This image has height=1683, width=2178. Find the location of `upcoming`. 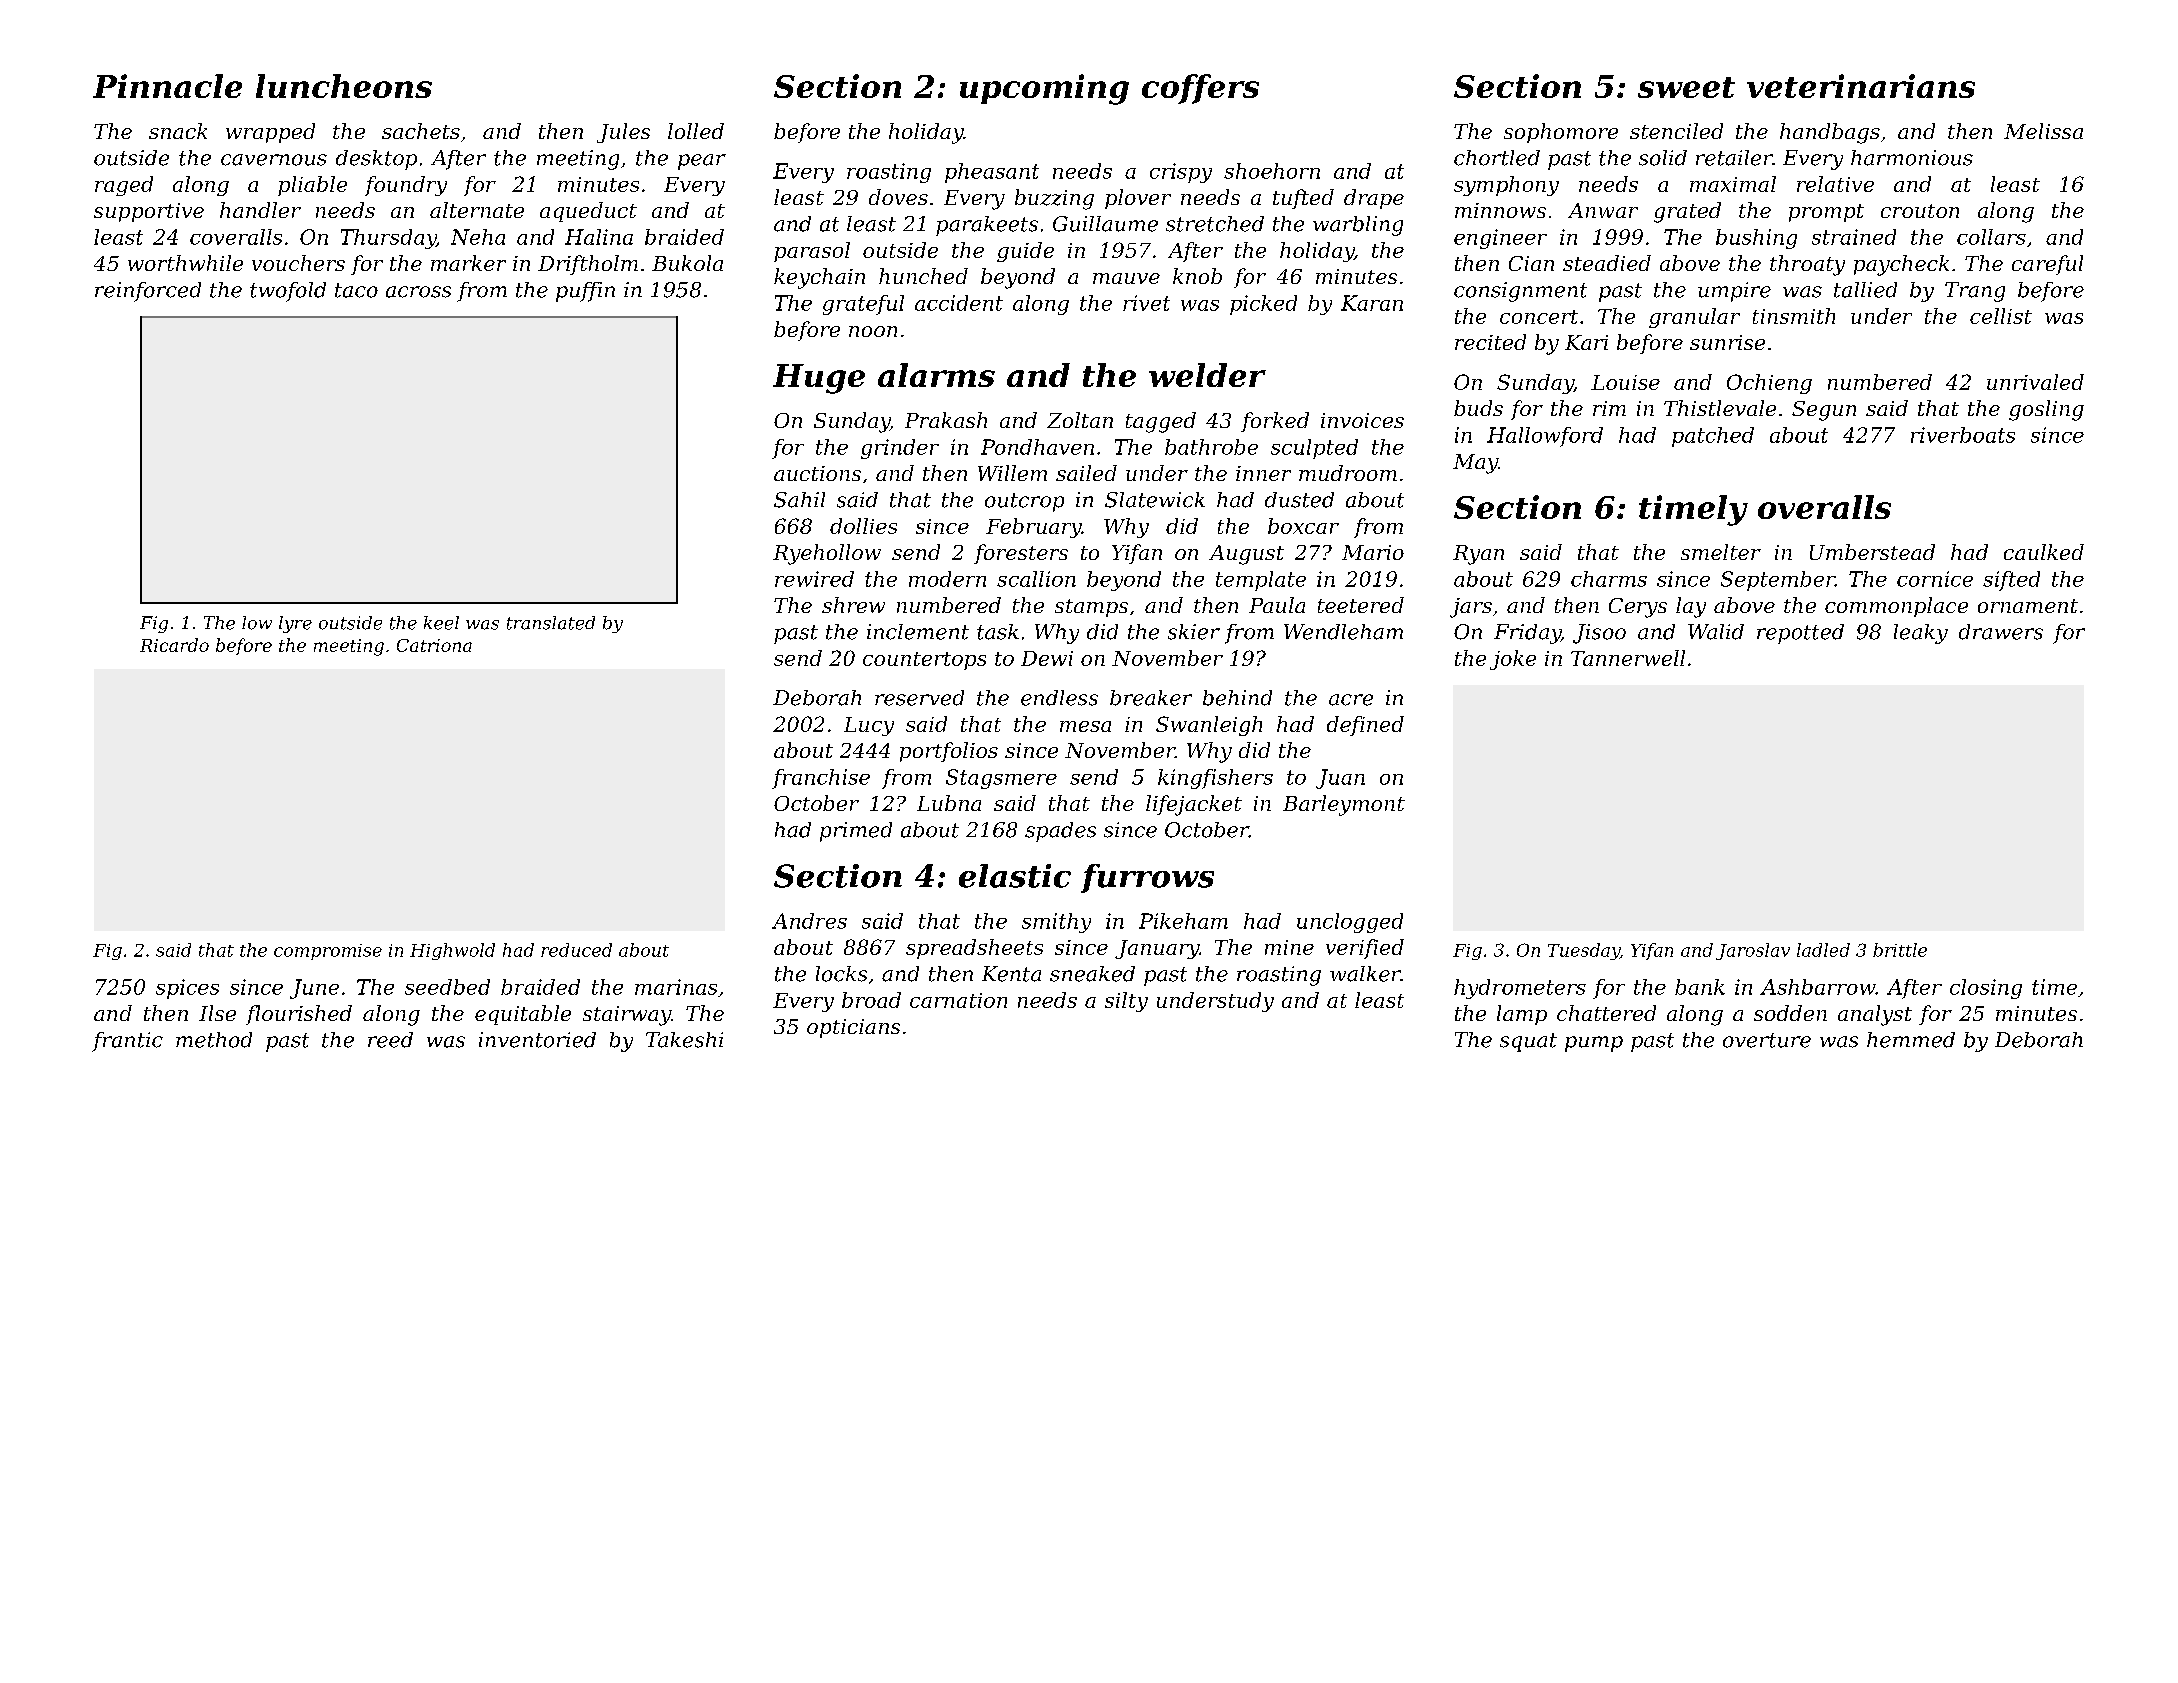

upcoming is located at coordinates (1044, 89).
